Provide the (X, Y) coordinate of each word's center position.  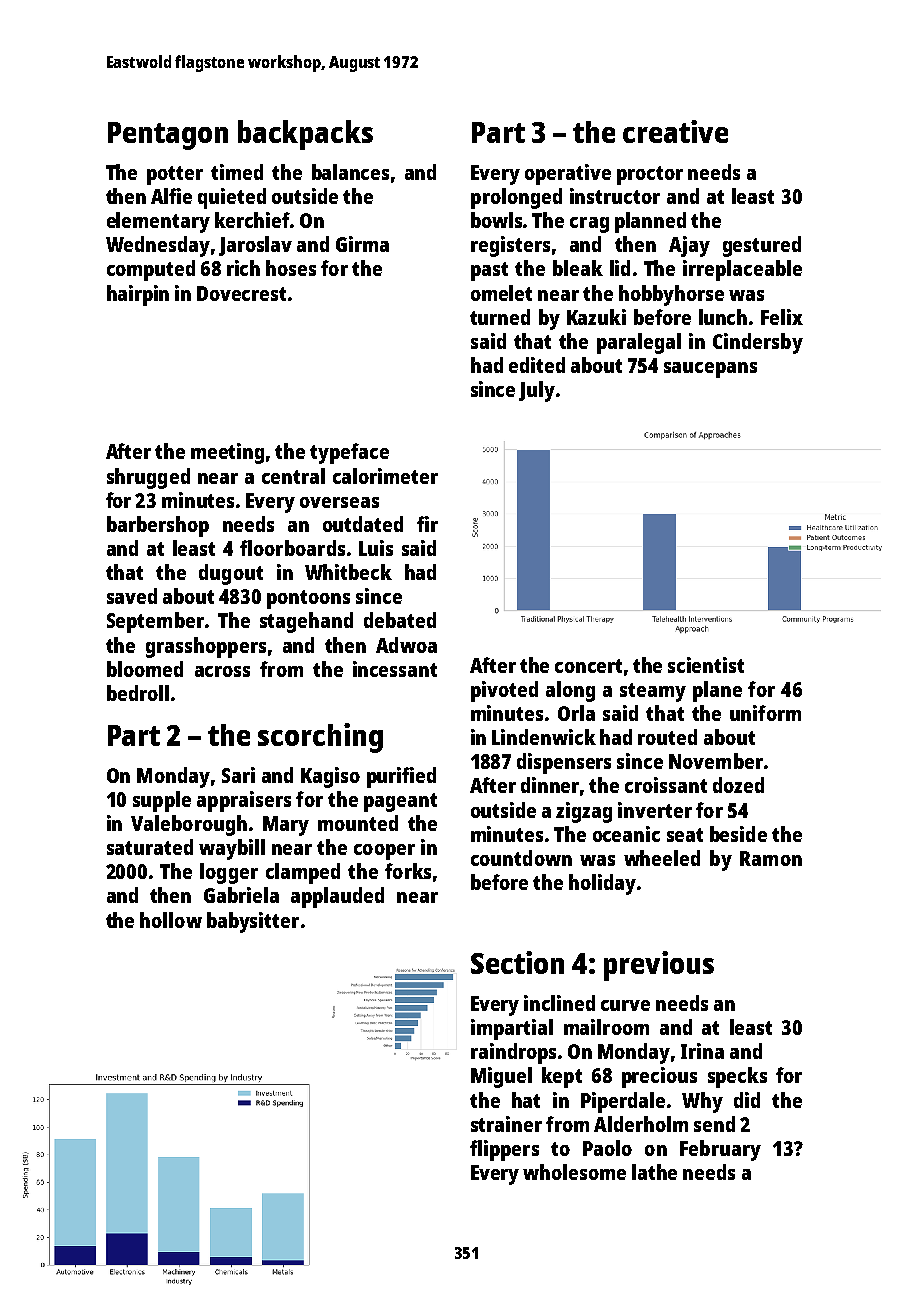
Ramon (771, 858)
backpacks (305, 135)
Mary (286, 826)
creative (675, 131)
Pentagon (168, 136)
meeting (227, 453)
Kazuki (596, 317)
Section (517, 962)
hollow (171, 920)
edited (537, 365)
